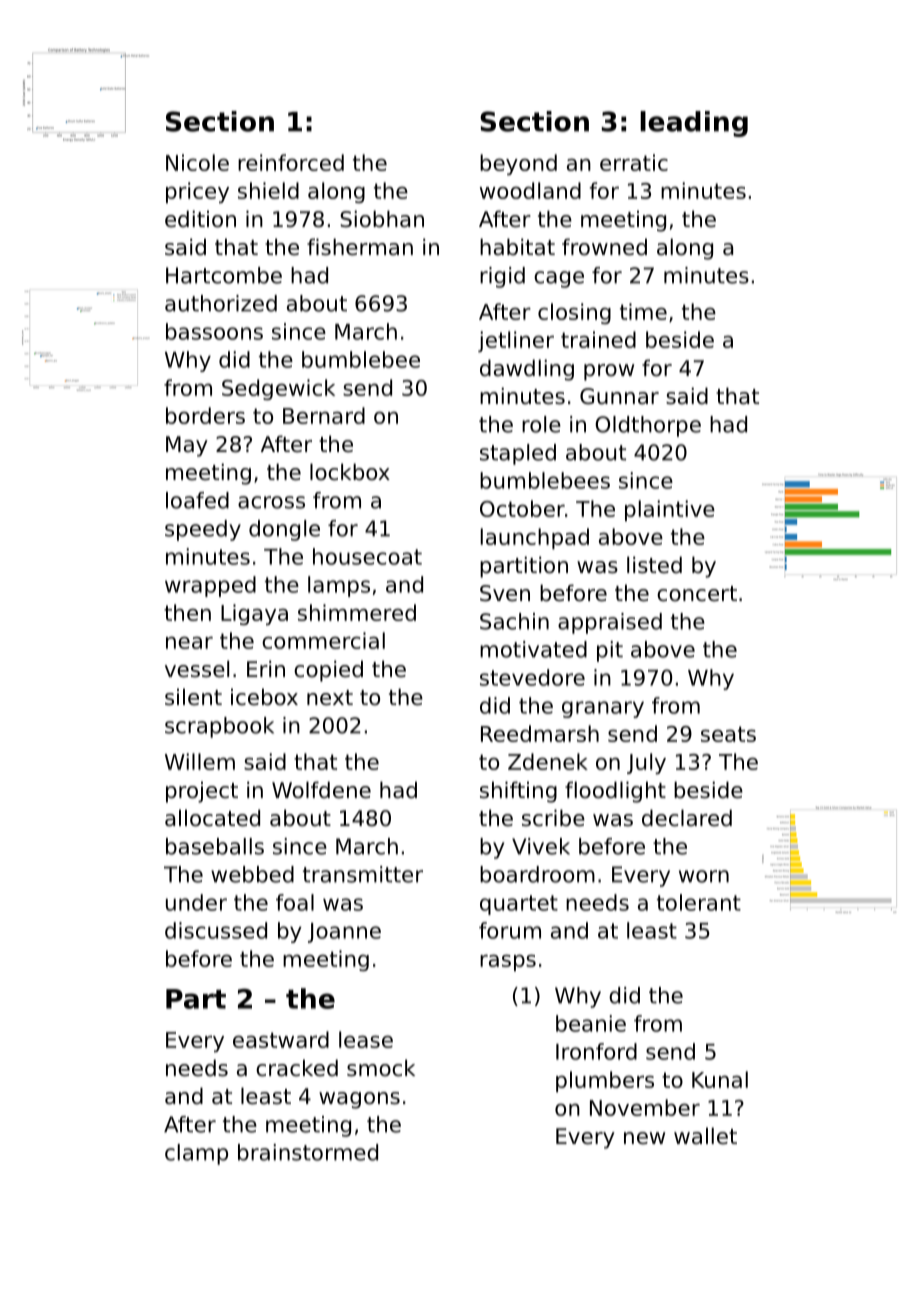  Describe the element at coordinates (291, 162) in the screenshot. I see `reinforced` at that location.
